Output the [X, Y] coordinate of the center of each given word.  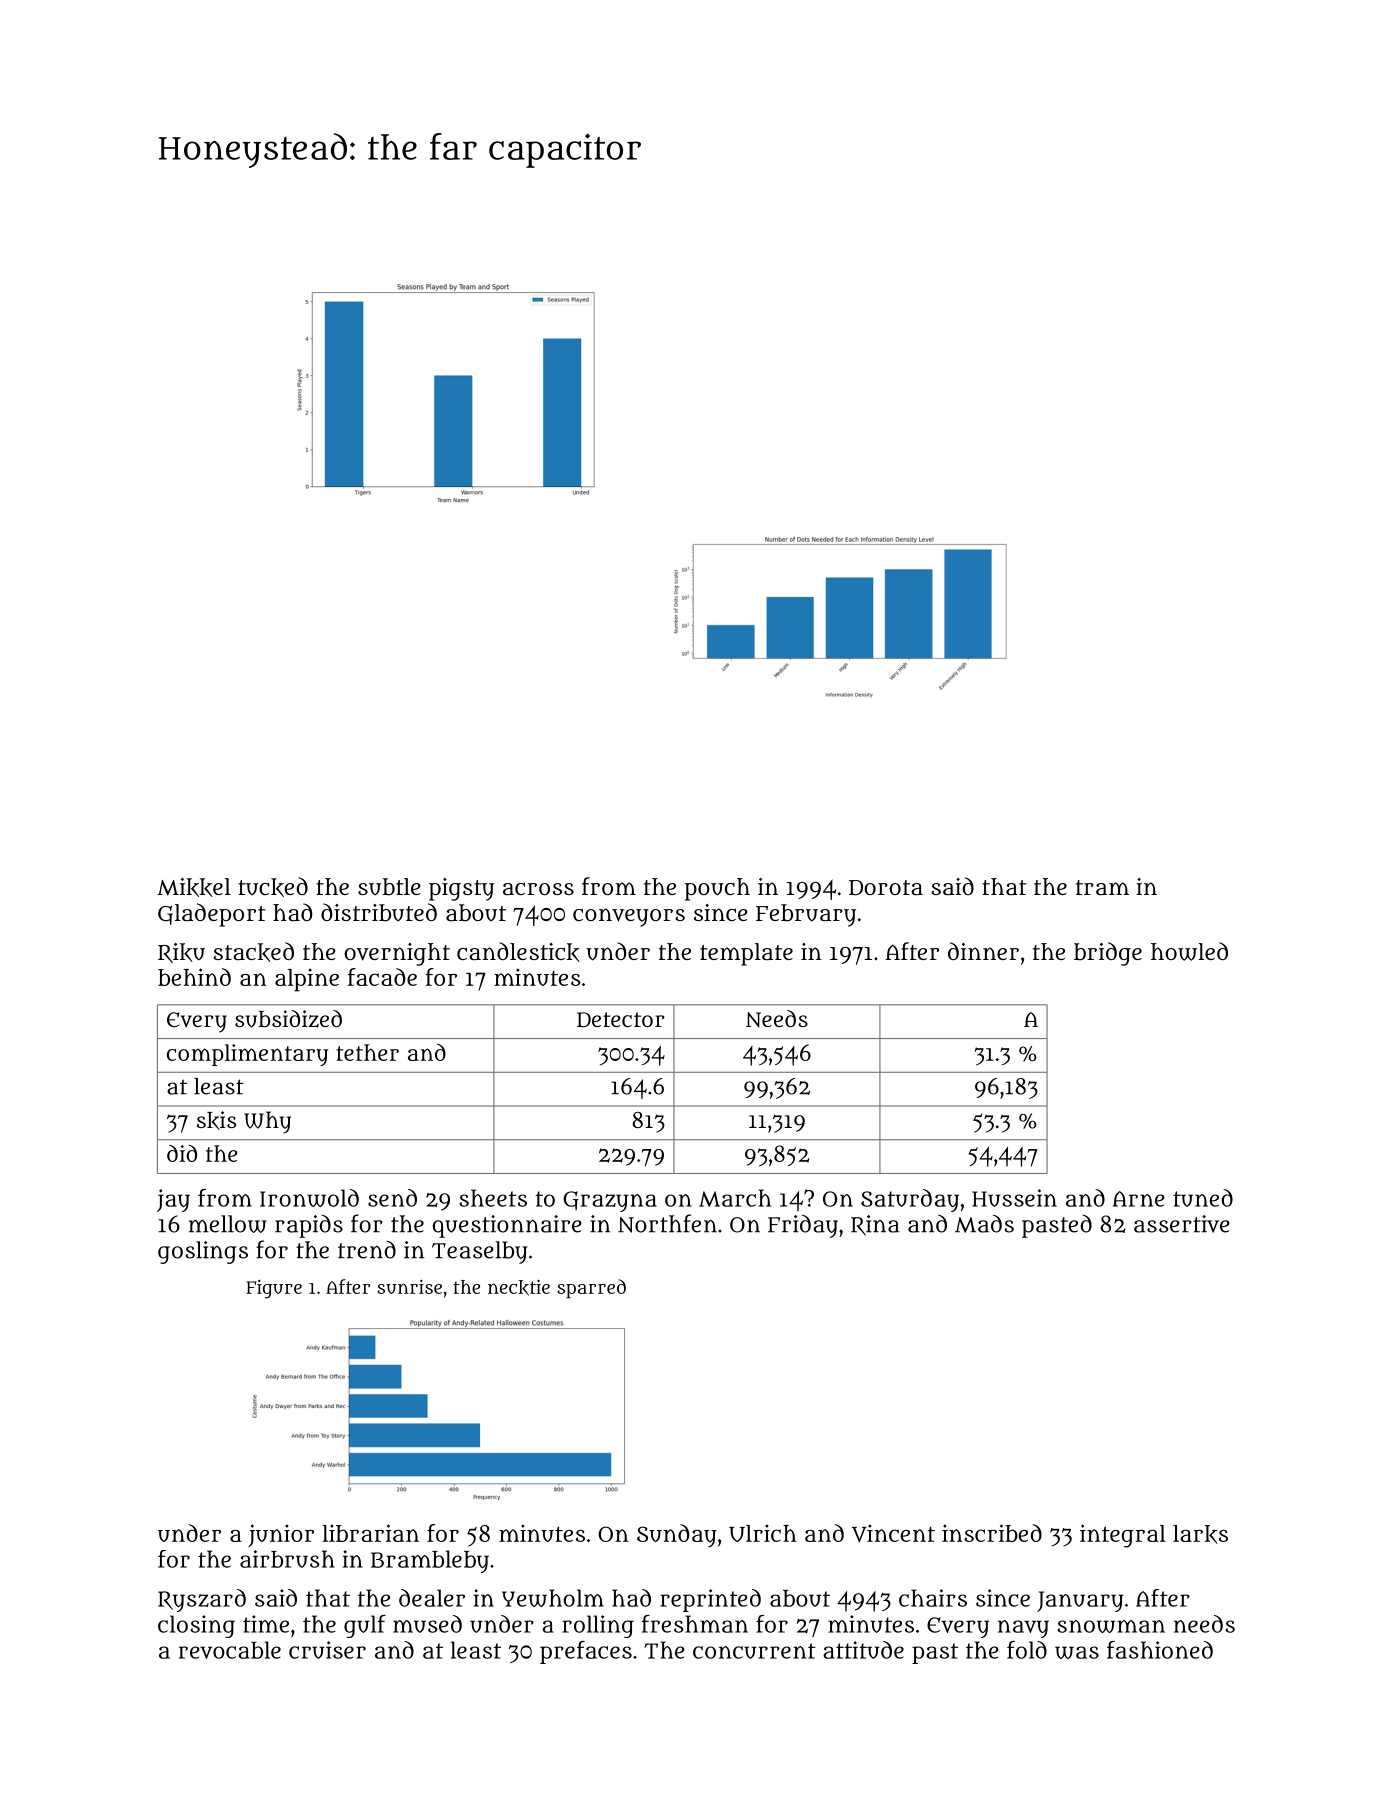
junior [281, 1535]
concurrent [754, 1651]
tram [1102, 887]
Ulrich [763, 1533]
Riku [181, 953]
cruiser [327, 1650]
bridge [1108, 954]
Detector [621, 1019]
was [1077, 1652]
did [182, 1153]
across [538, 888]
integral [1123, 1536]
